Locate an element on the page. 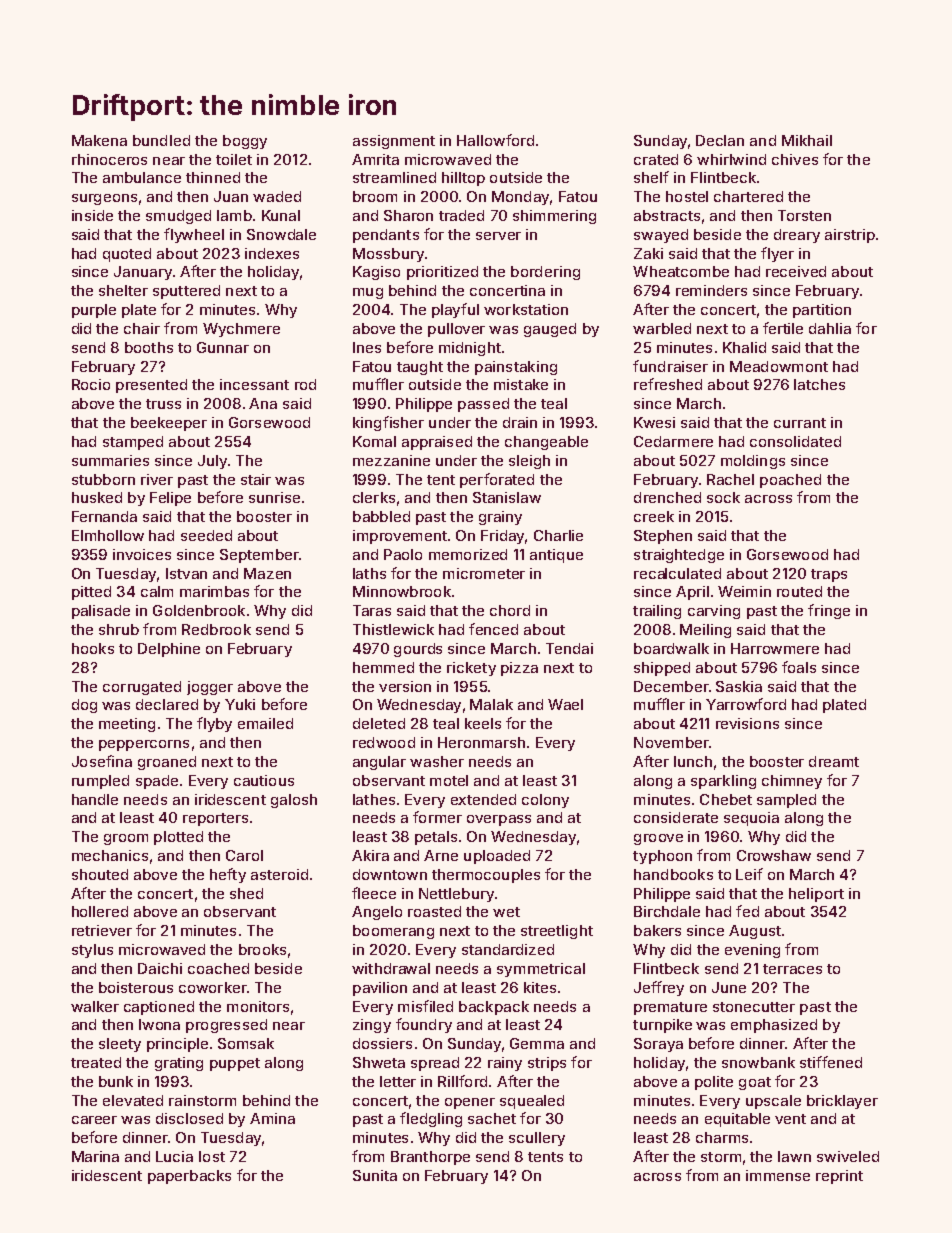 This page has height=1233, width=952. indexes is located at coordinates (272, 253).
